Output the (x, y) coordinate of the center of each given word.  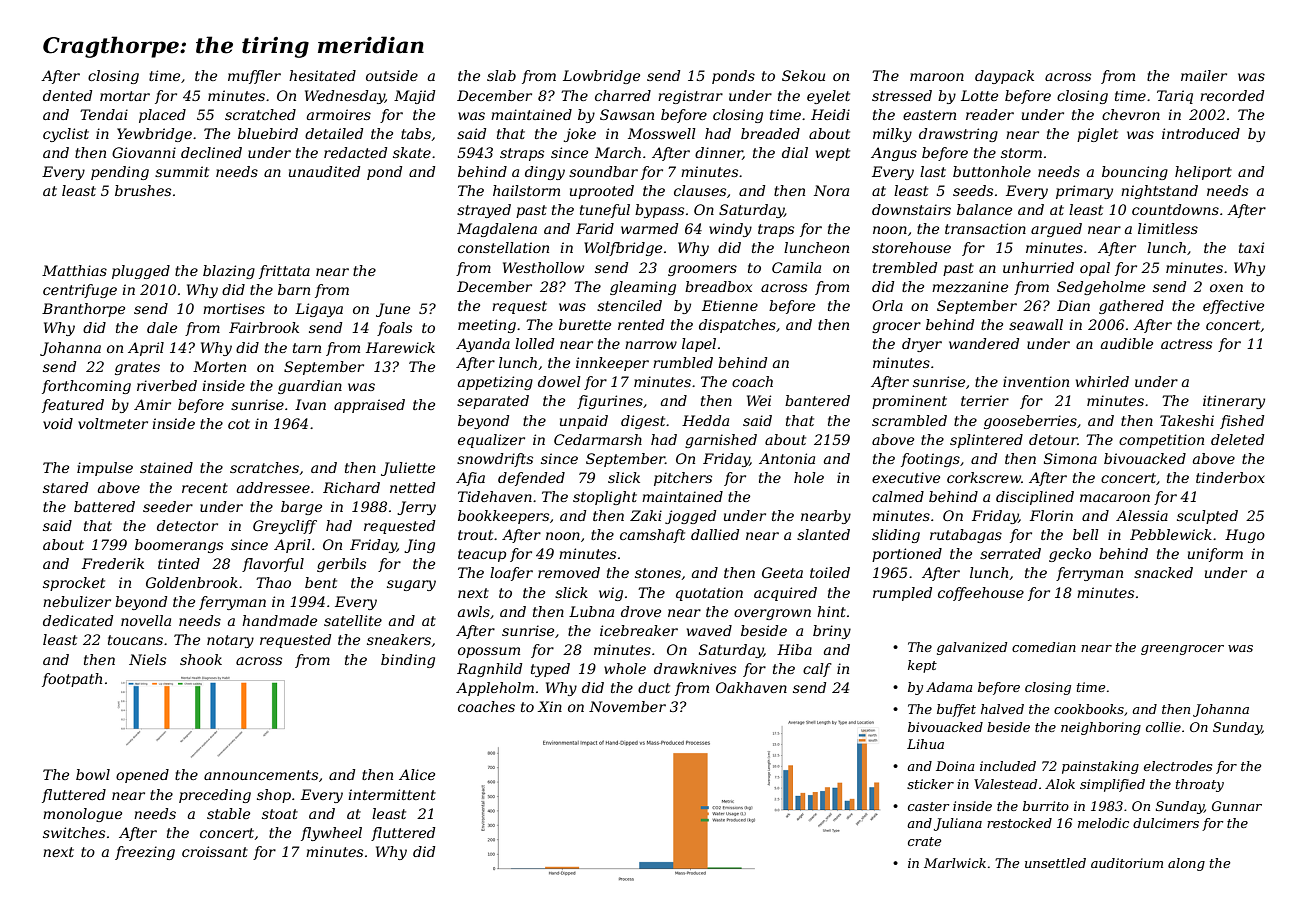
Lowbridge (601, 77)
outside (392, 75)
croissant (215, 851)
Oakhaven (751, 687)
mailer (1204, 75)
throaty (1200, 785)
